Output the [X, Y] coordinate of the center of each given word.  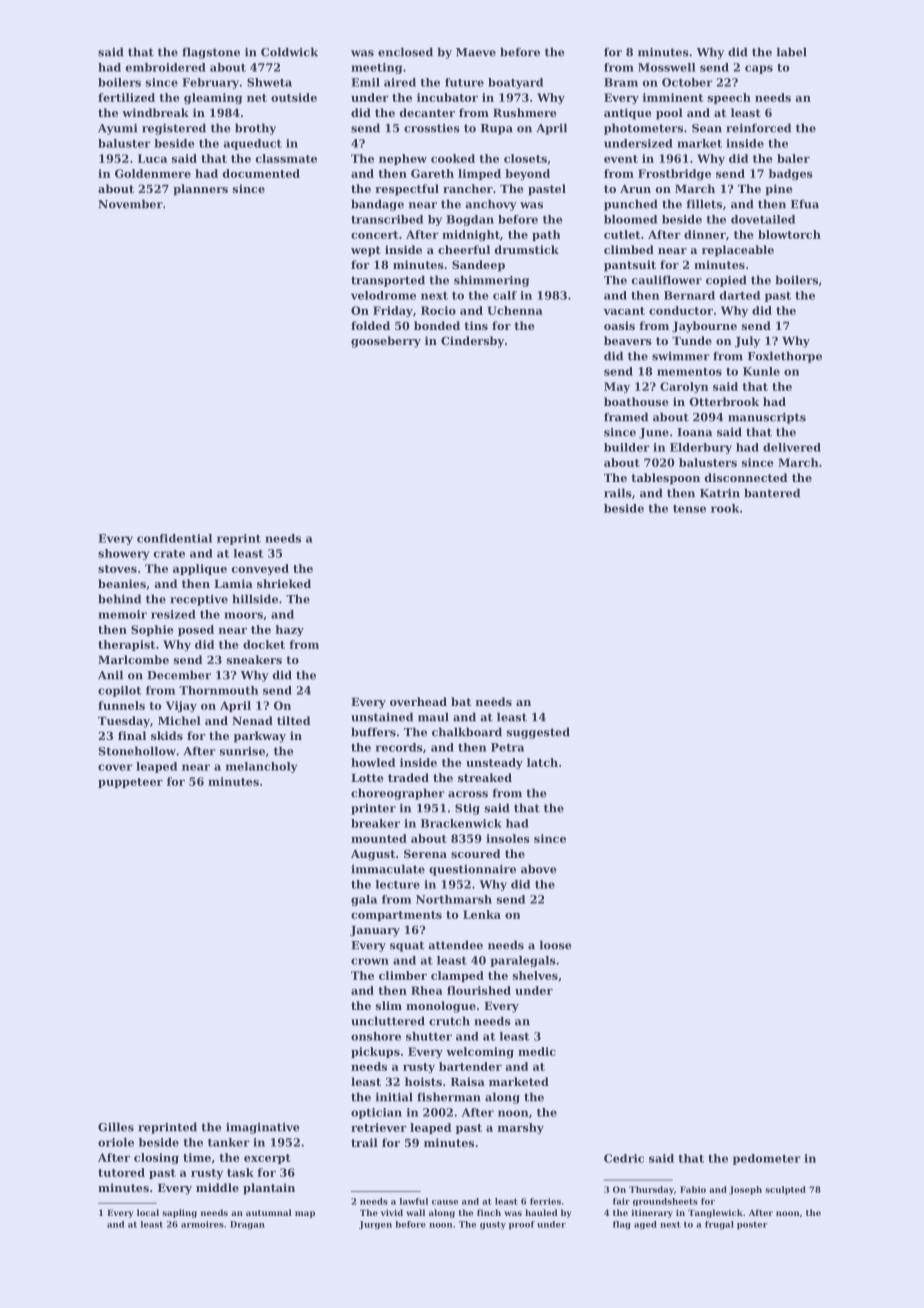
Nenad [252, 720]
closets [525, 158]
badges [791, 174]
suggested [538, 733]
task [240, 1172]
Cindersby [472, 342]
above [538, 869]
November [130, 204]
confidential [174, 538]
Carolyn [684, 387]
